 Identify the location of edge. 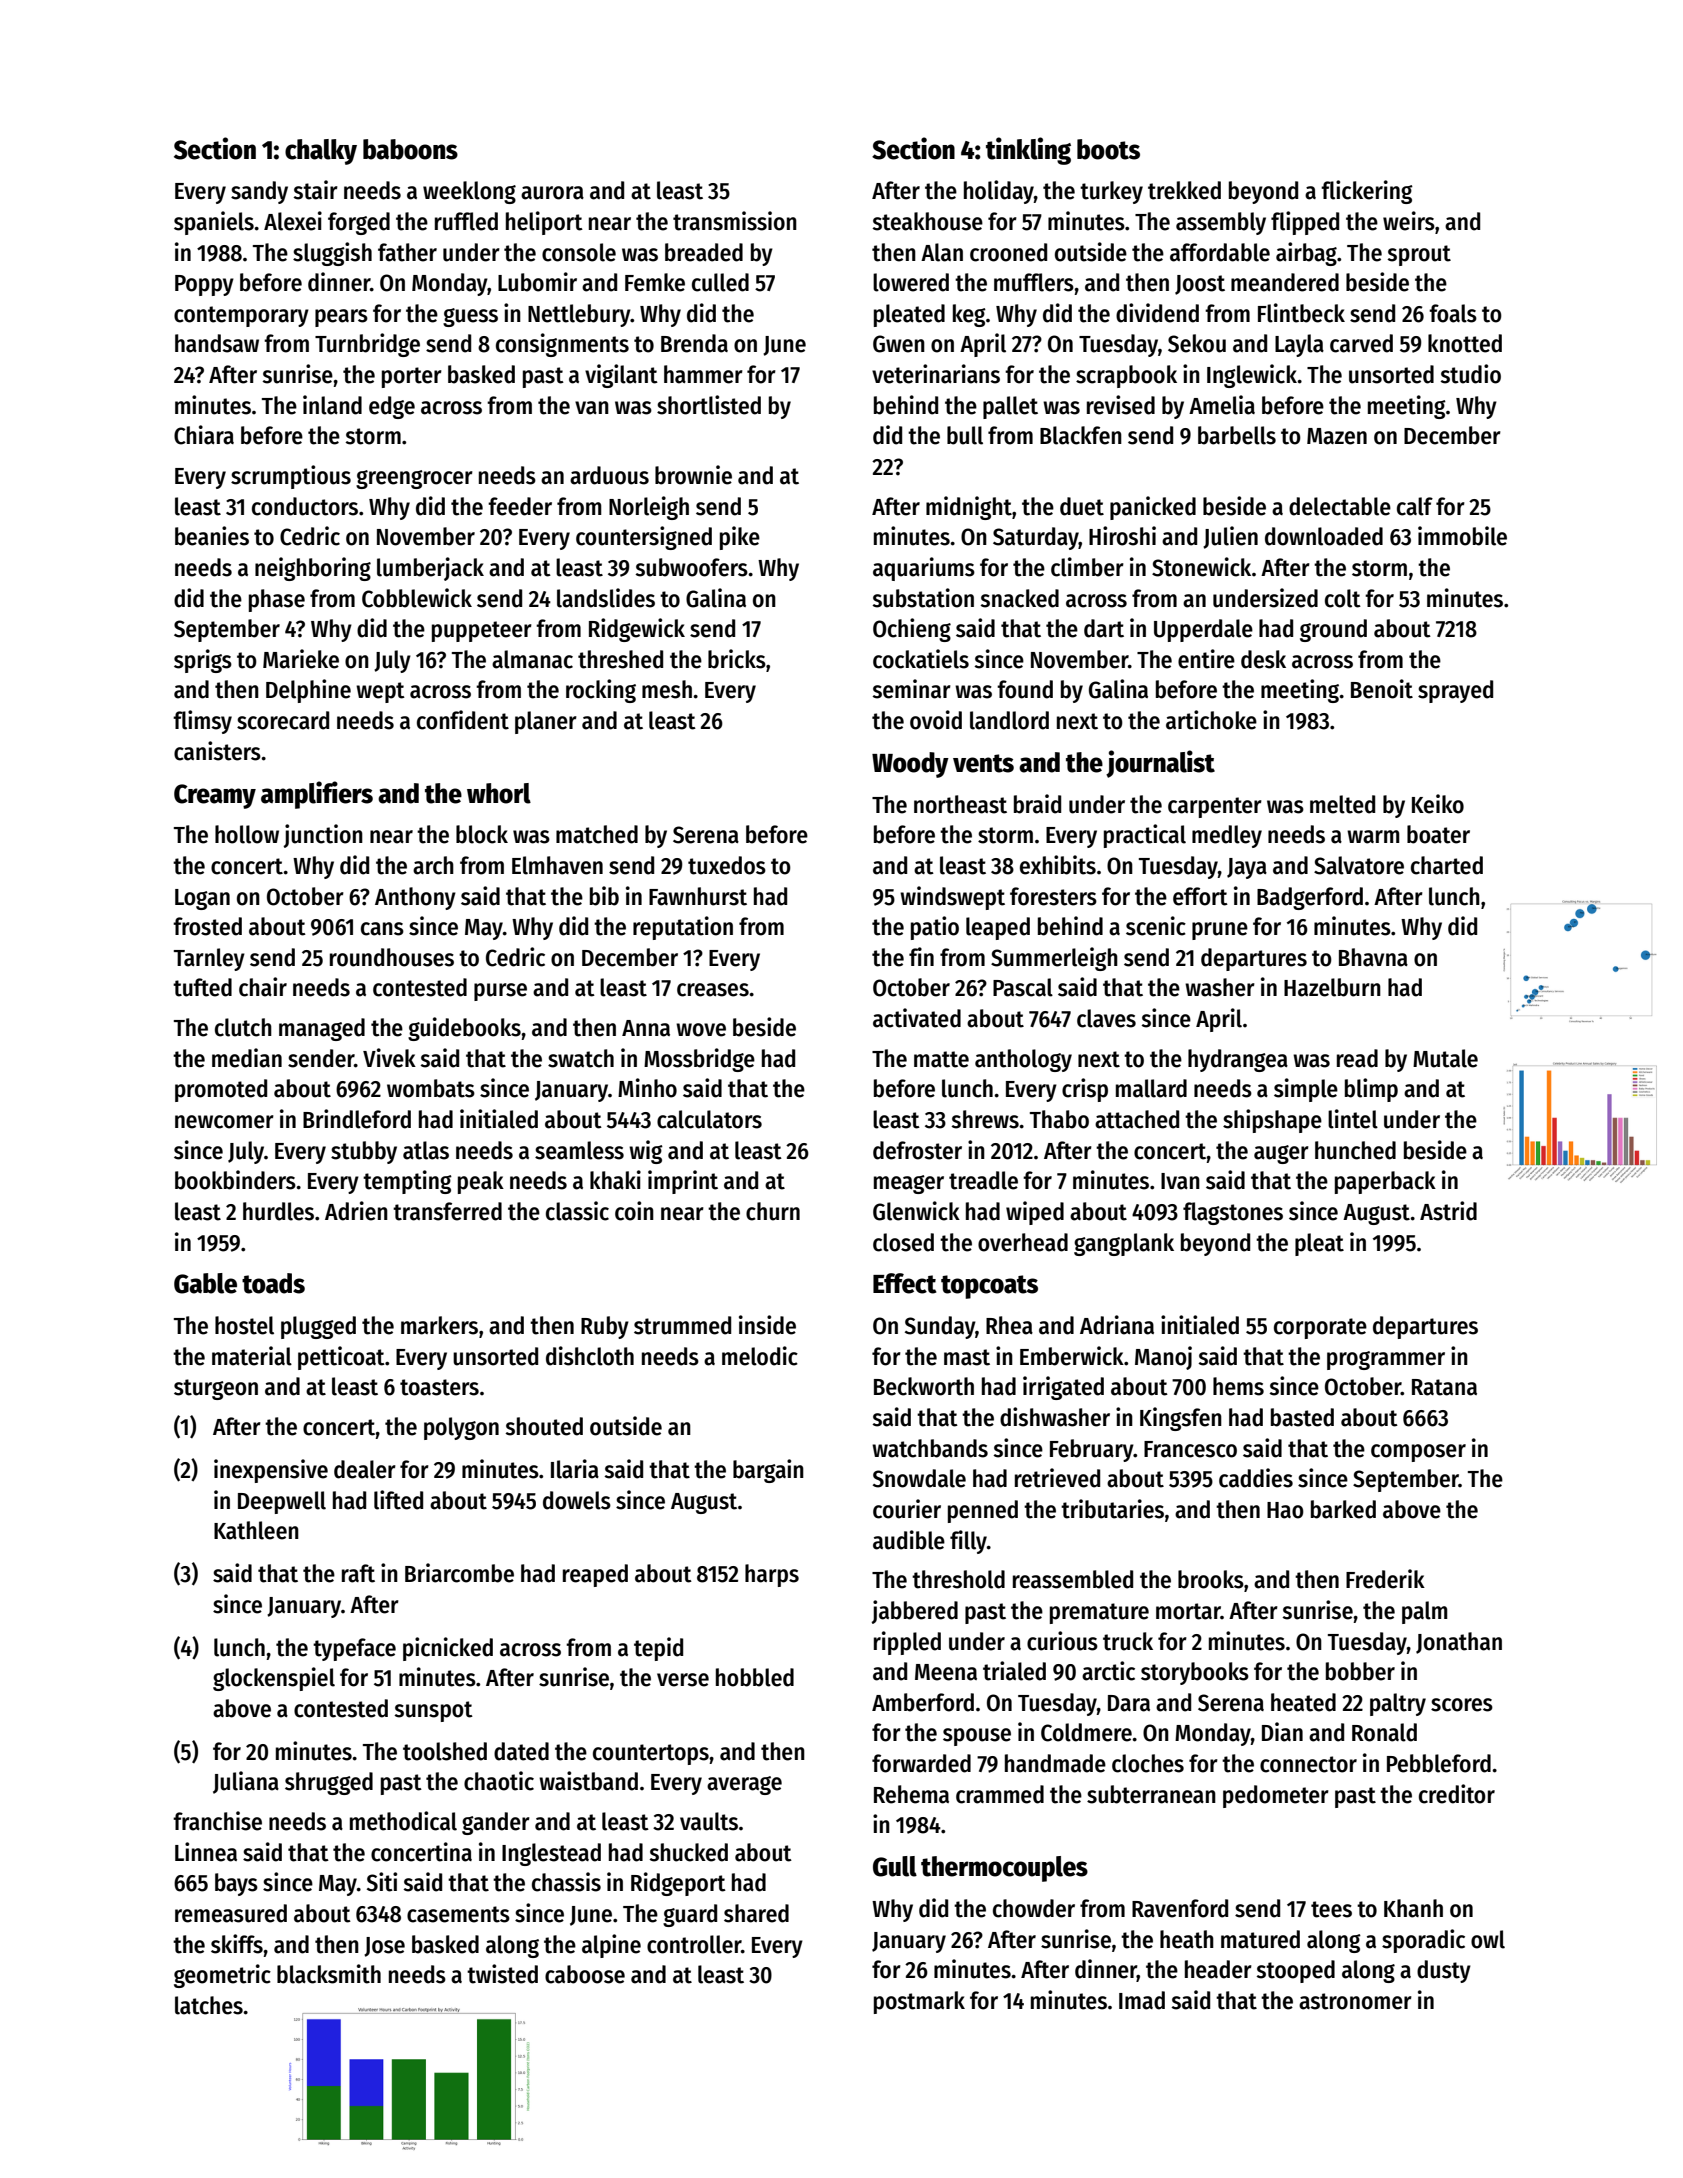
(392, 407).
